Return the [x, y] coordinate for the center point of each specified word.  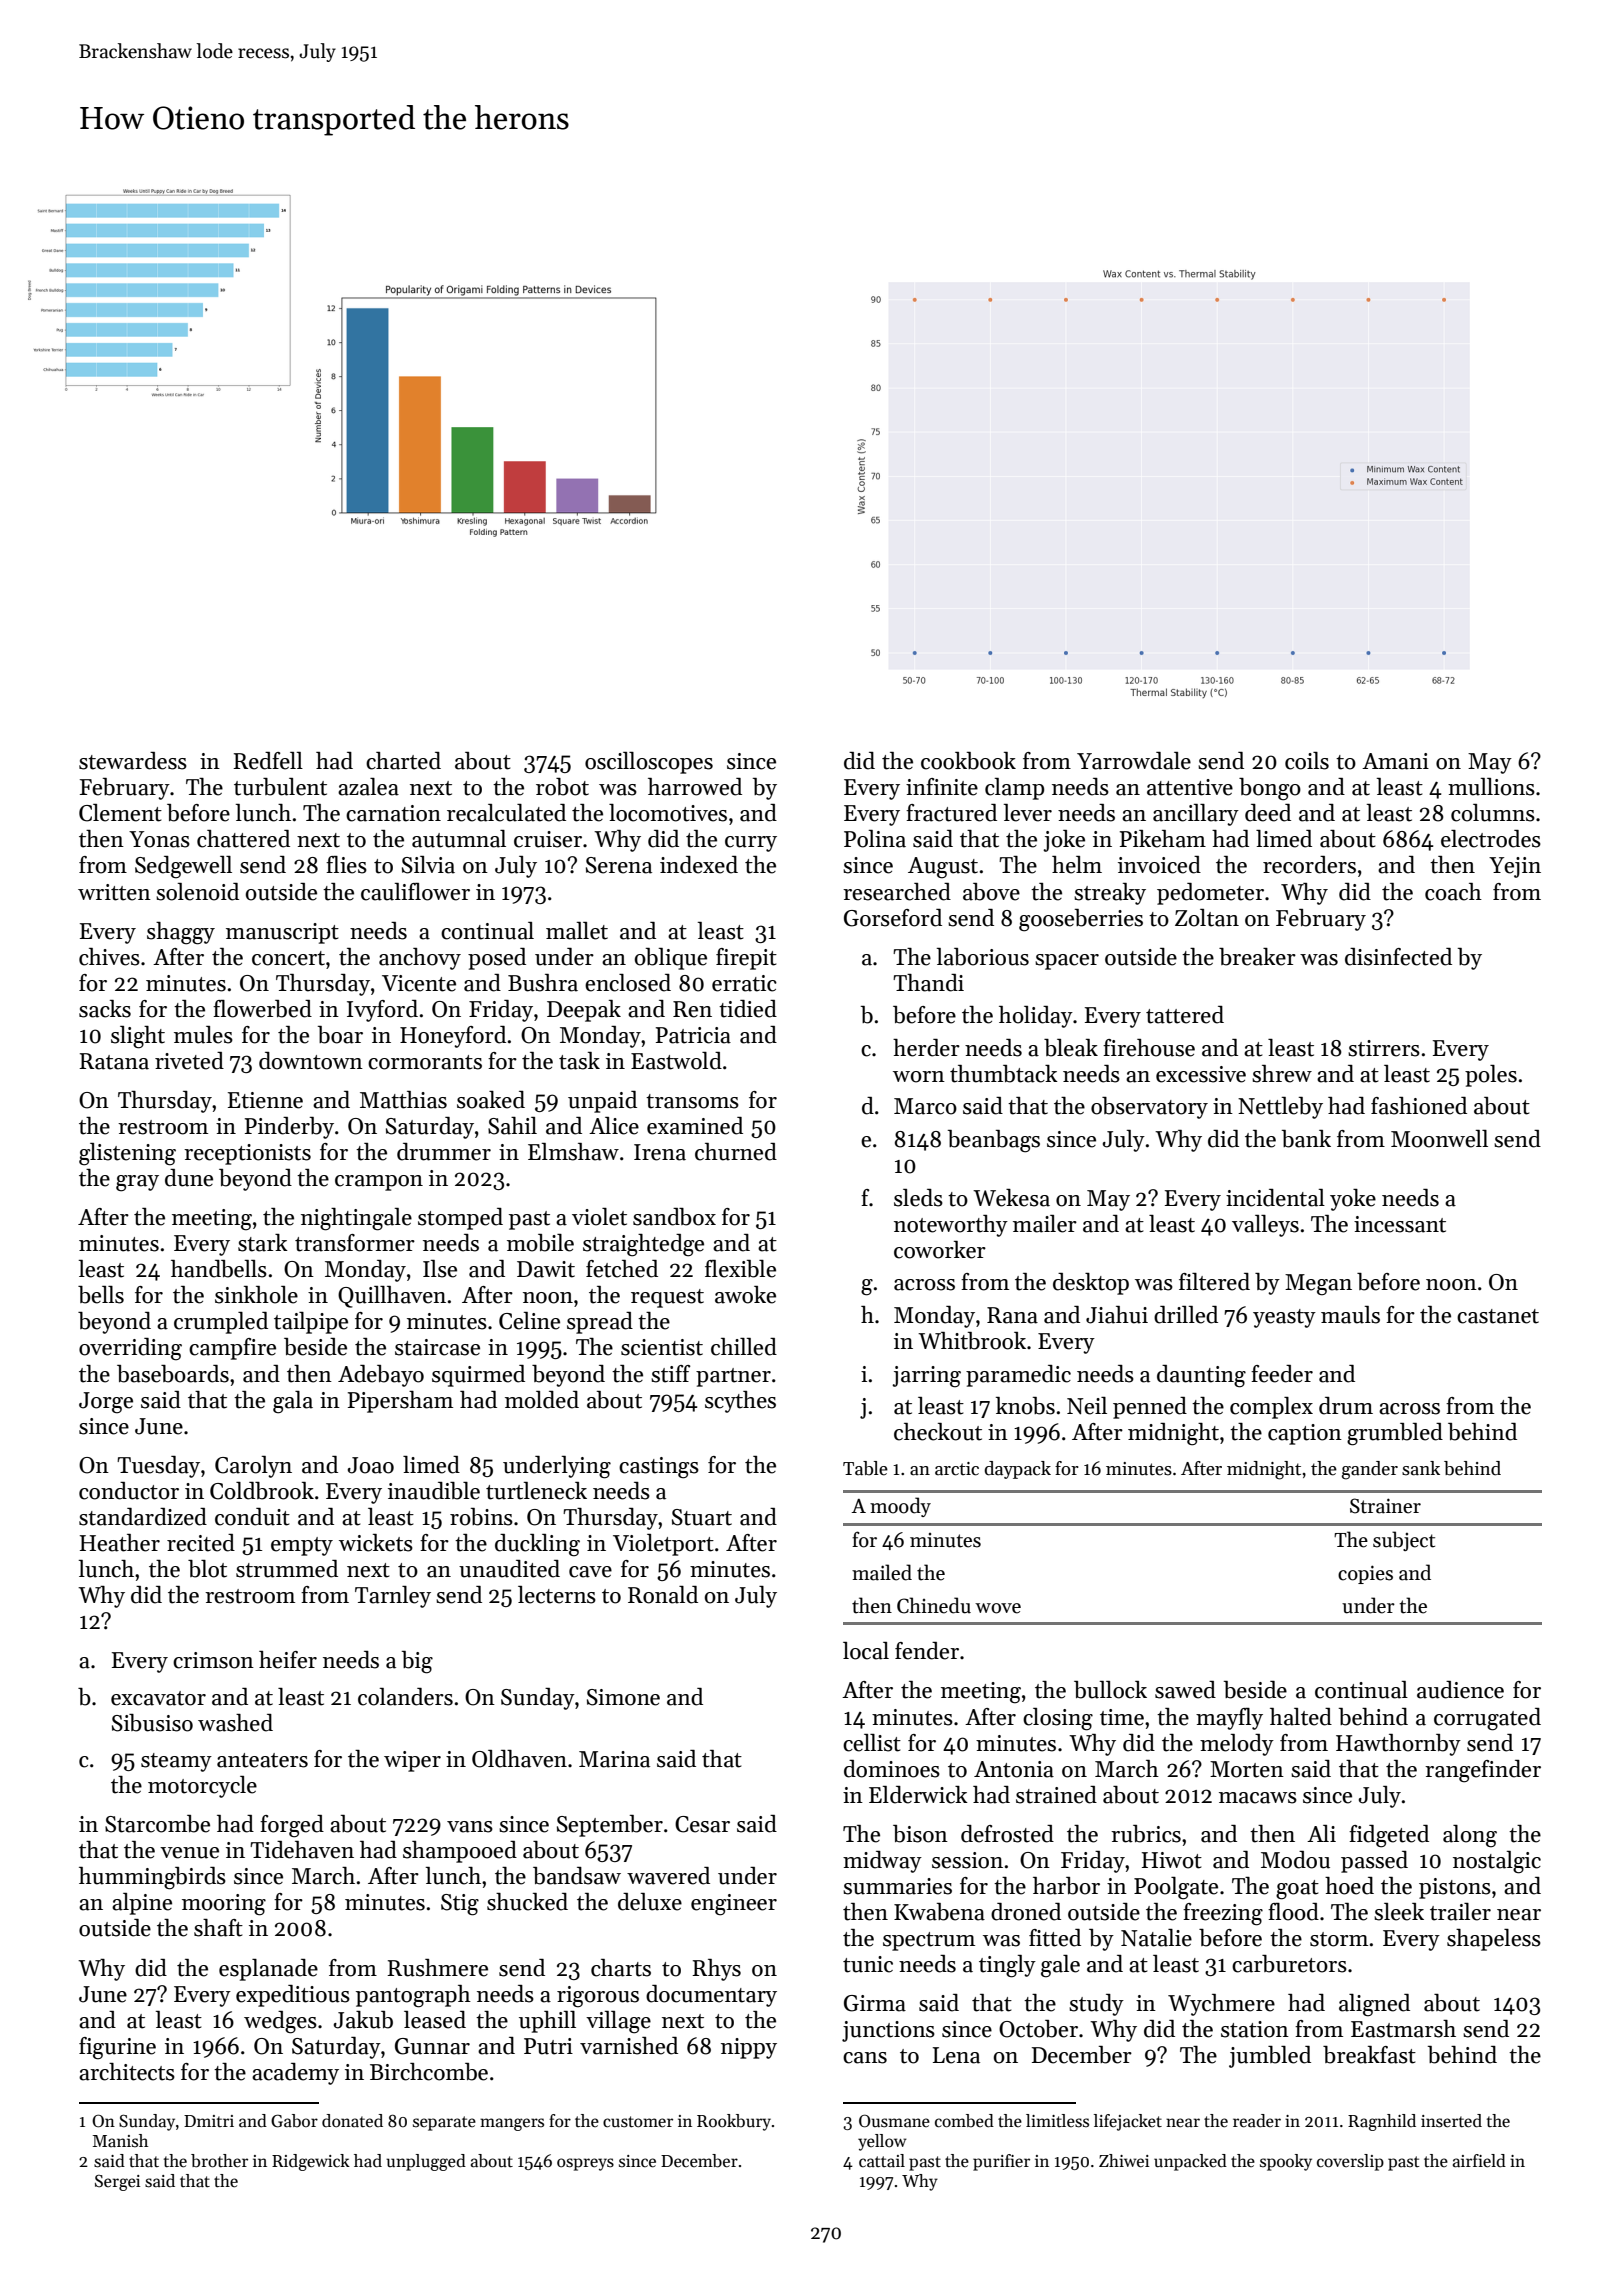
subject [1404, 1541]
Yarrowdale [1134, 761]
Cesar [702, 1824]
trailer [1460, 1912]
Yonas [159, 839]
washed [235, 1723]
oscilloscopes [649, 763]
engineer [734, 1905]
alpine [142, 1904]
